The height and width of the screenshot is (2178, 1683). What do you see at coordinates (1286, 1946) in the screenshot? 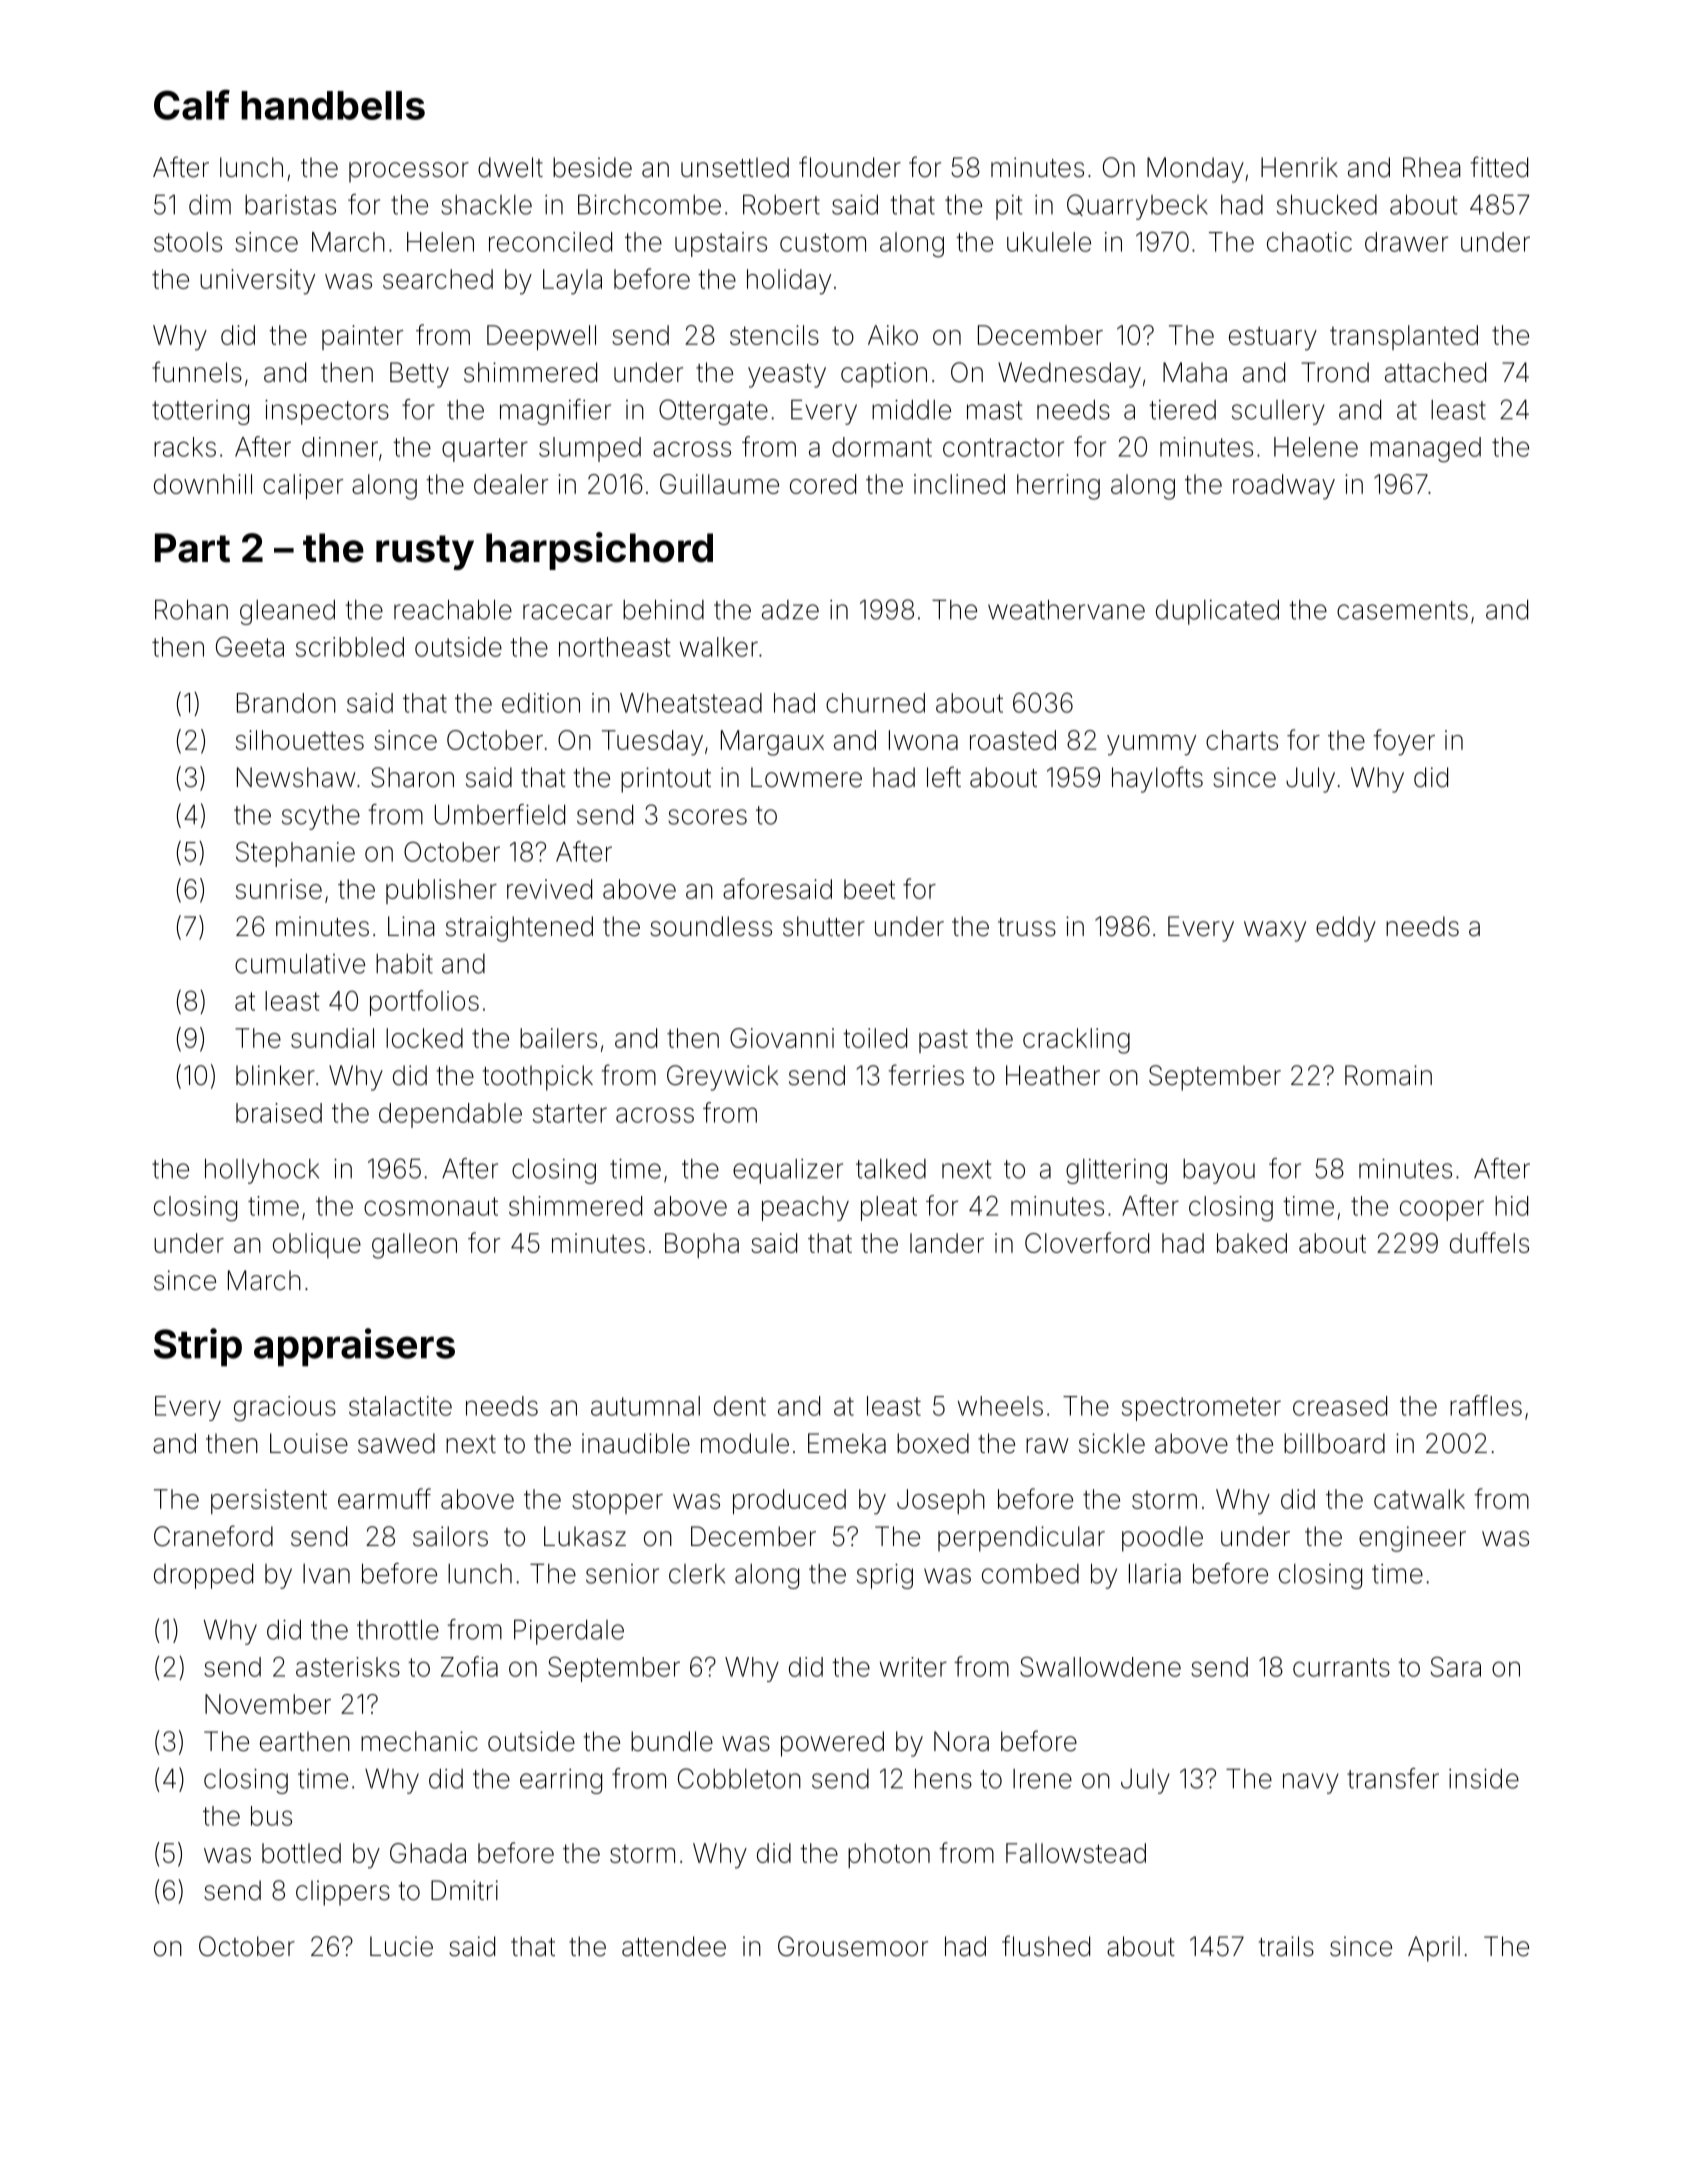
I see `trails` at bounding box center [1286, 1946].
